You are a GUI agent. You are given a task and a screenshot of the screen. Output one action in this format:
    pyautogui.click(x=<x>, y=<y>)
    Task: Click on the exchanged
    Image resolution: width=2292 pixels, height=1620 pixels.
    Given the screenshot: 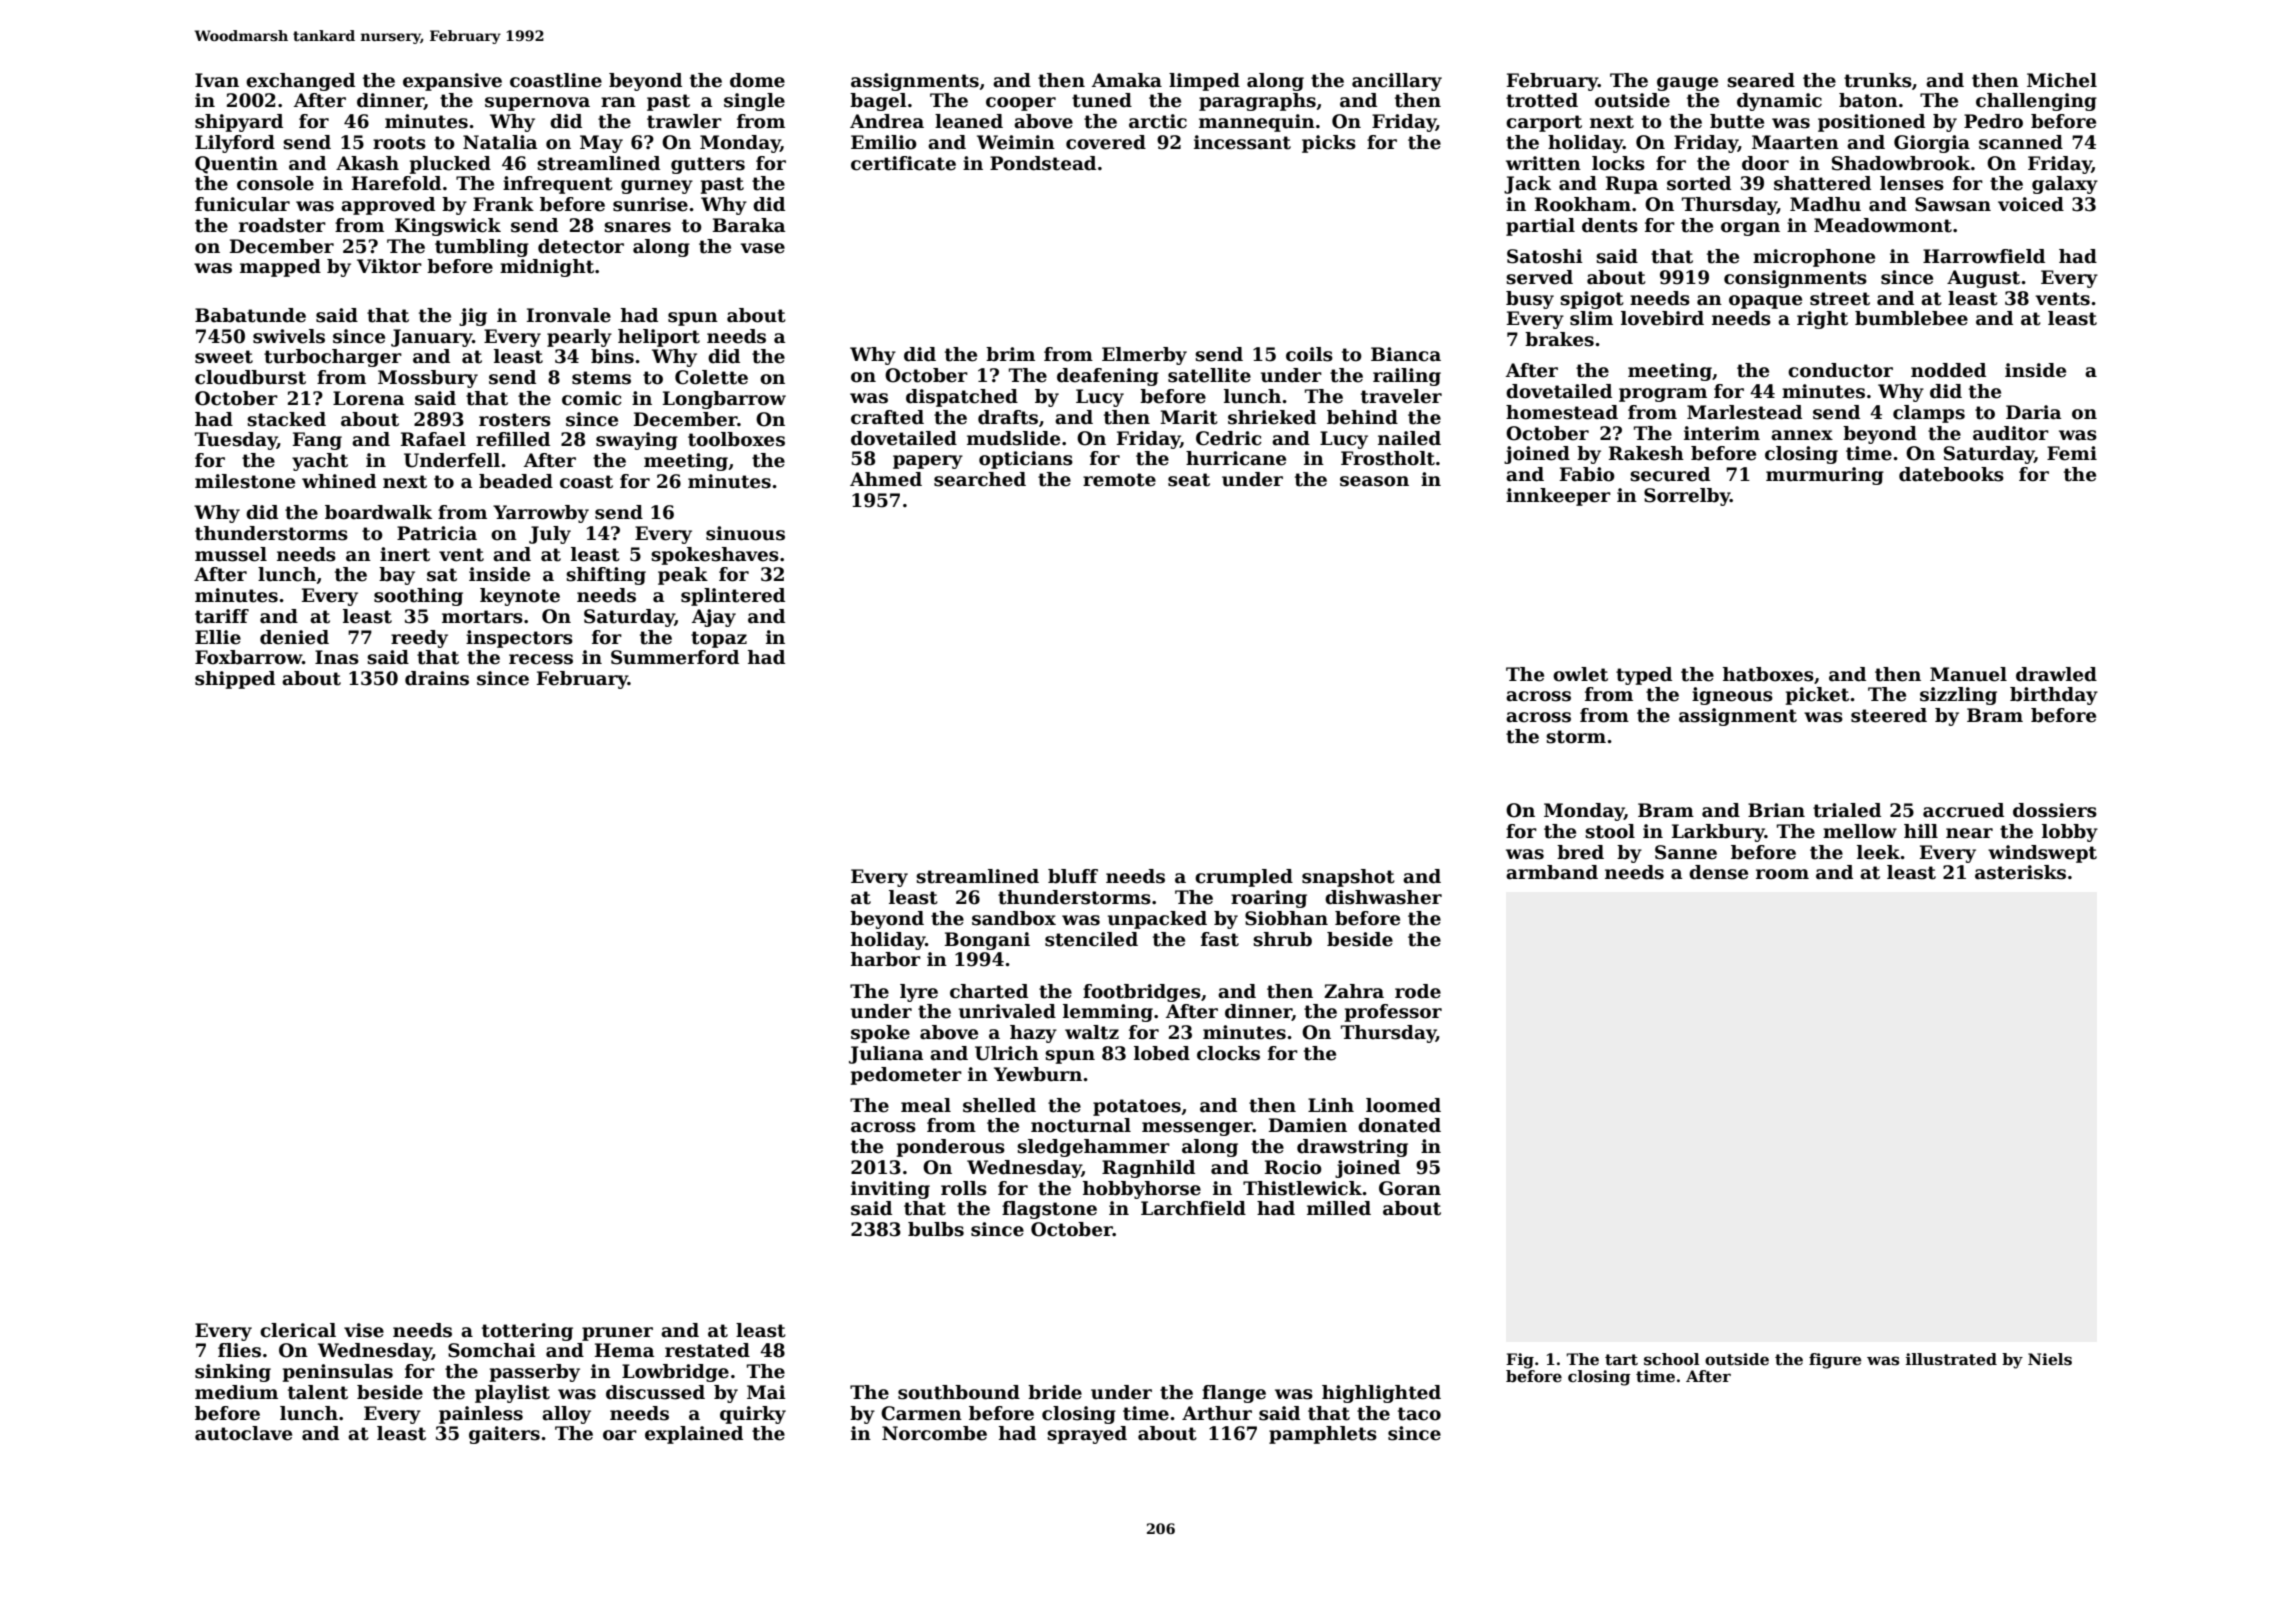 What is the action you would take?
    pyautogui.click(x=300, y=82)
